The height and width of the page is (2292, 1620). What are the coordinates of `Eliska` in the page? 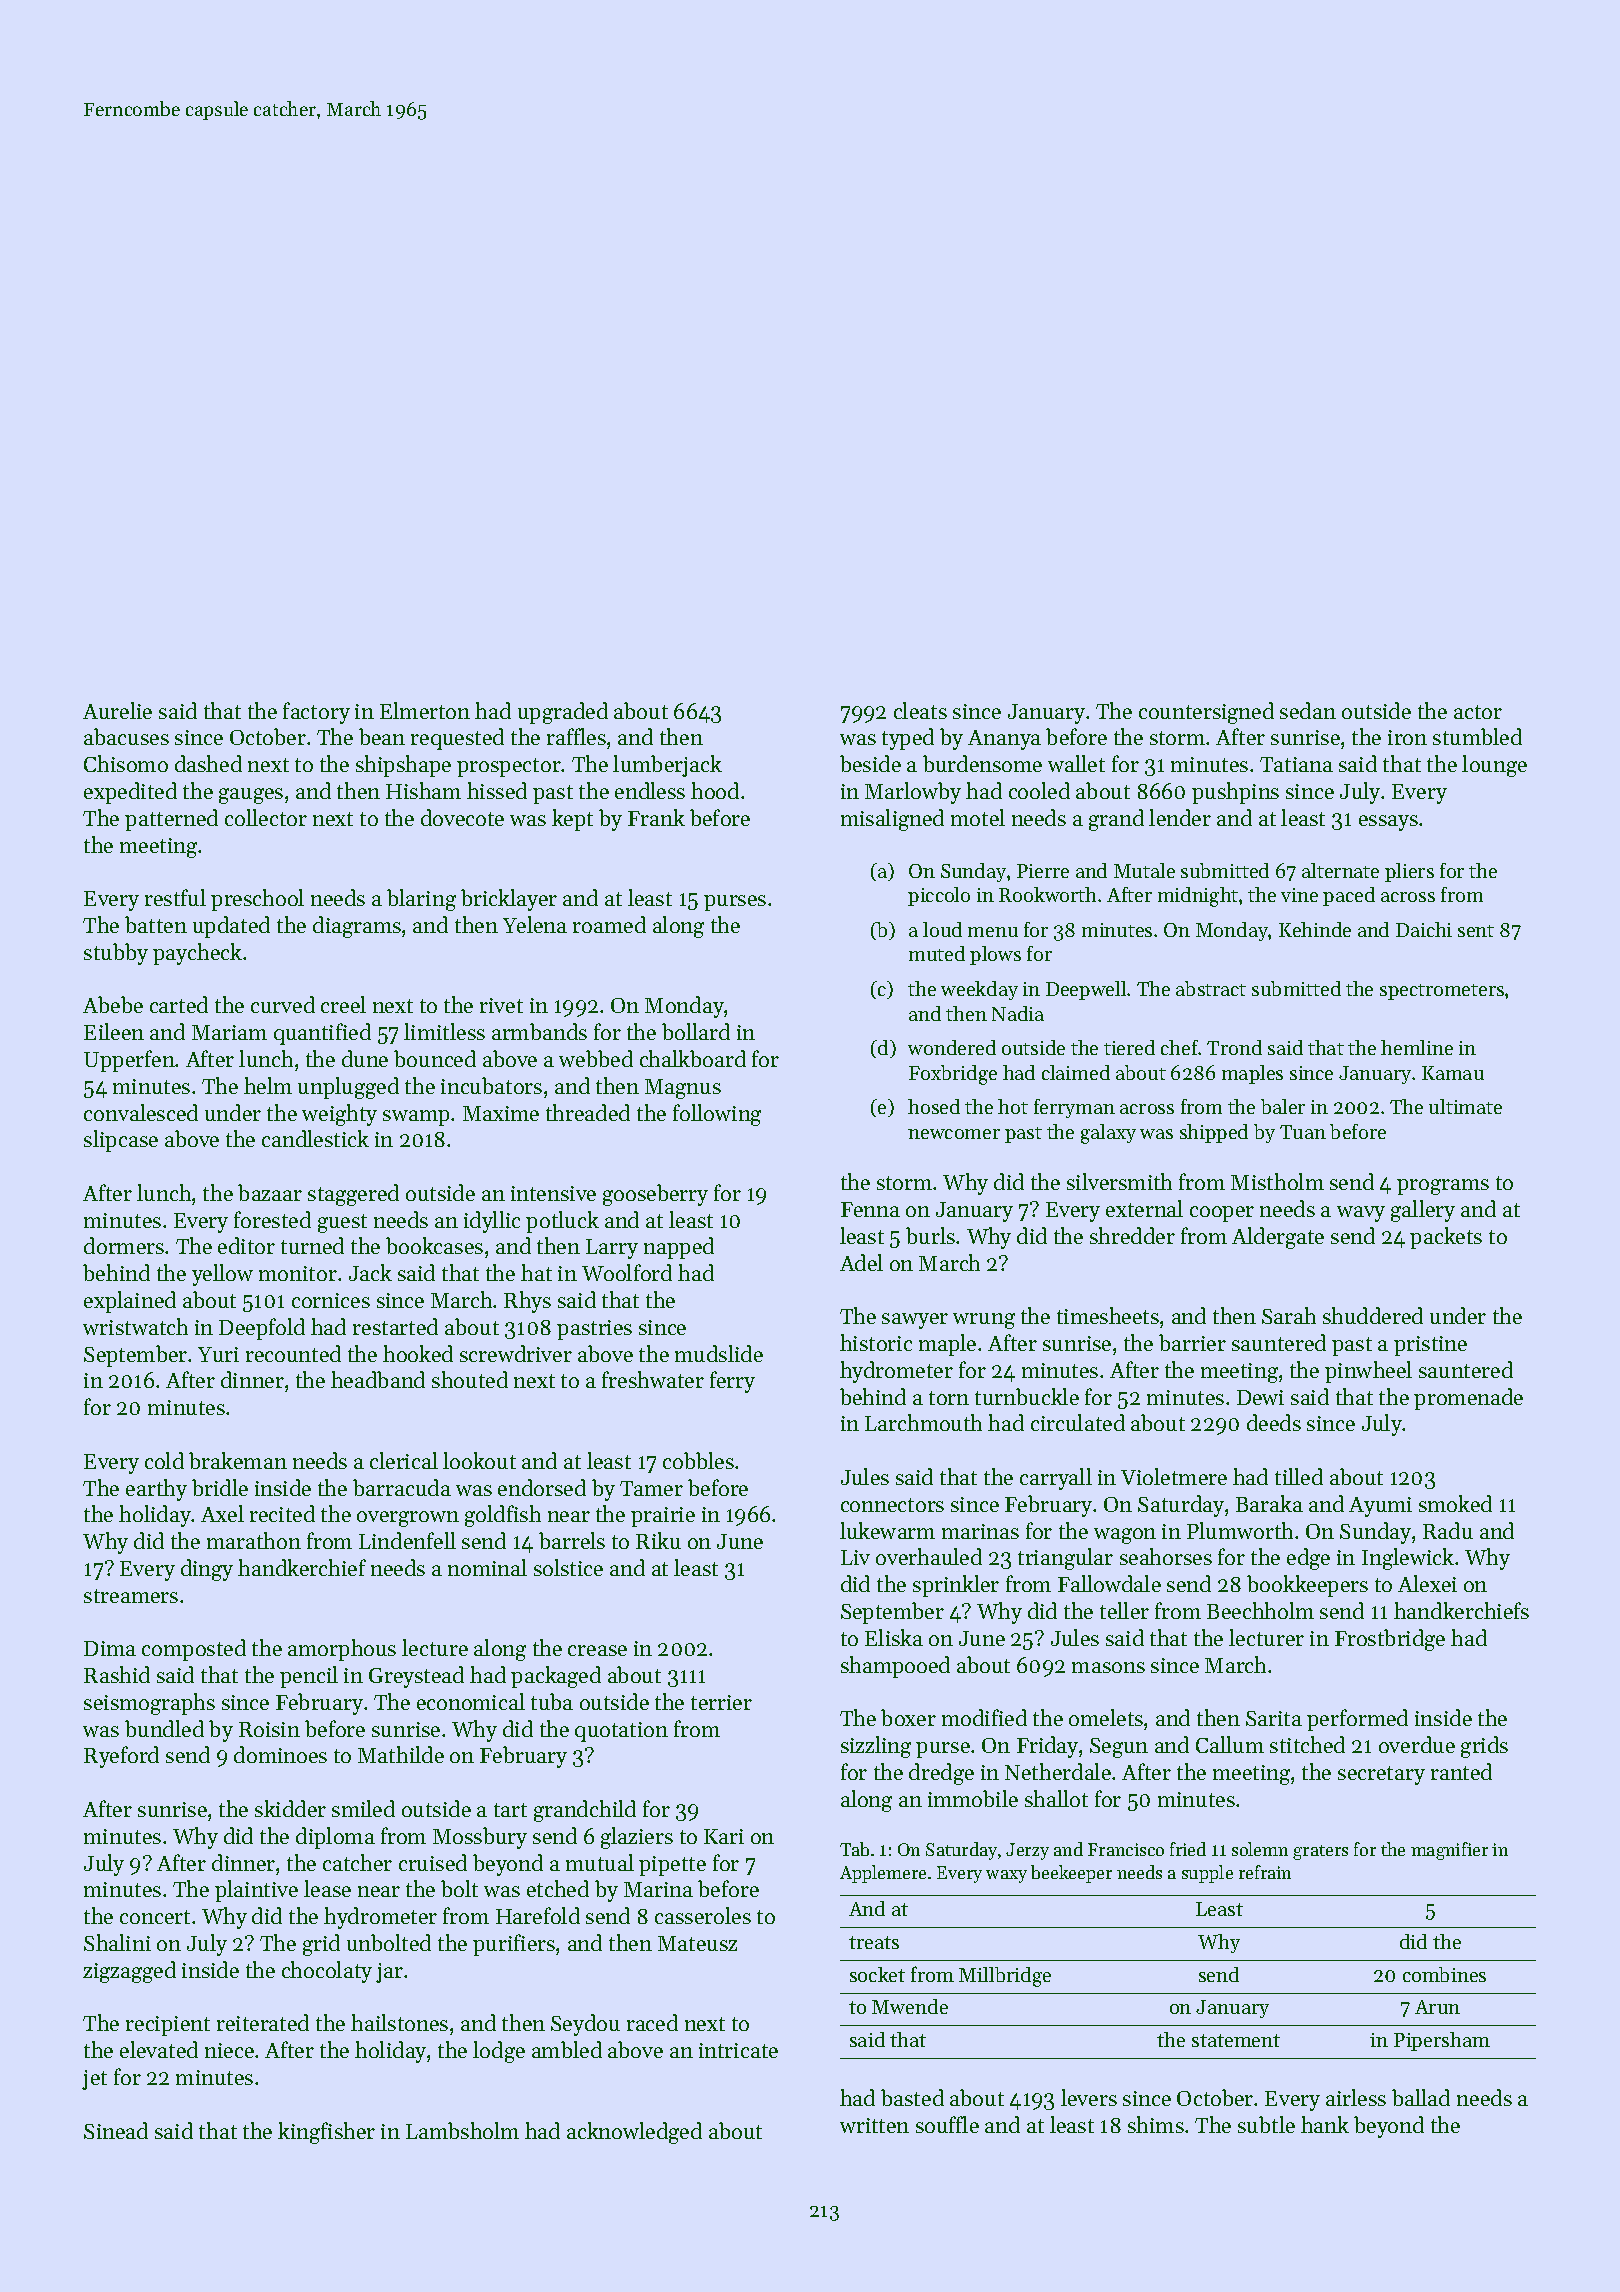 It's located at (894, 1637).
